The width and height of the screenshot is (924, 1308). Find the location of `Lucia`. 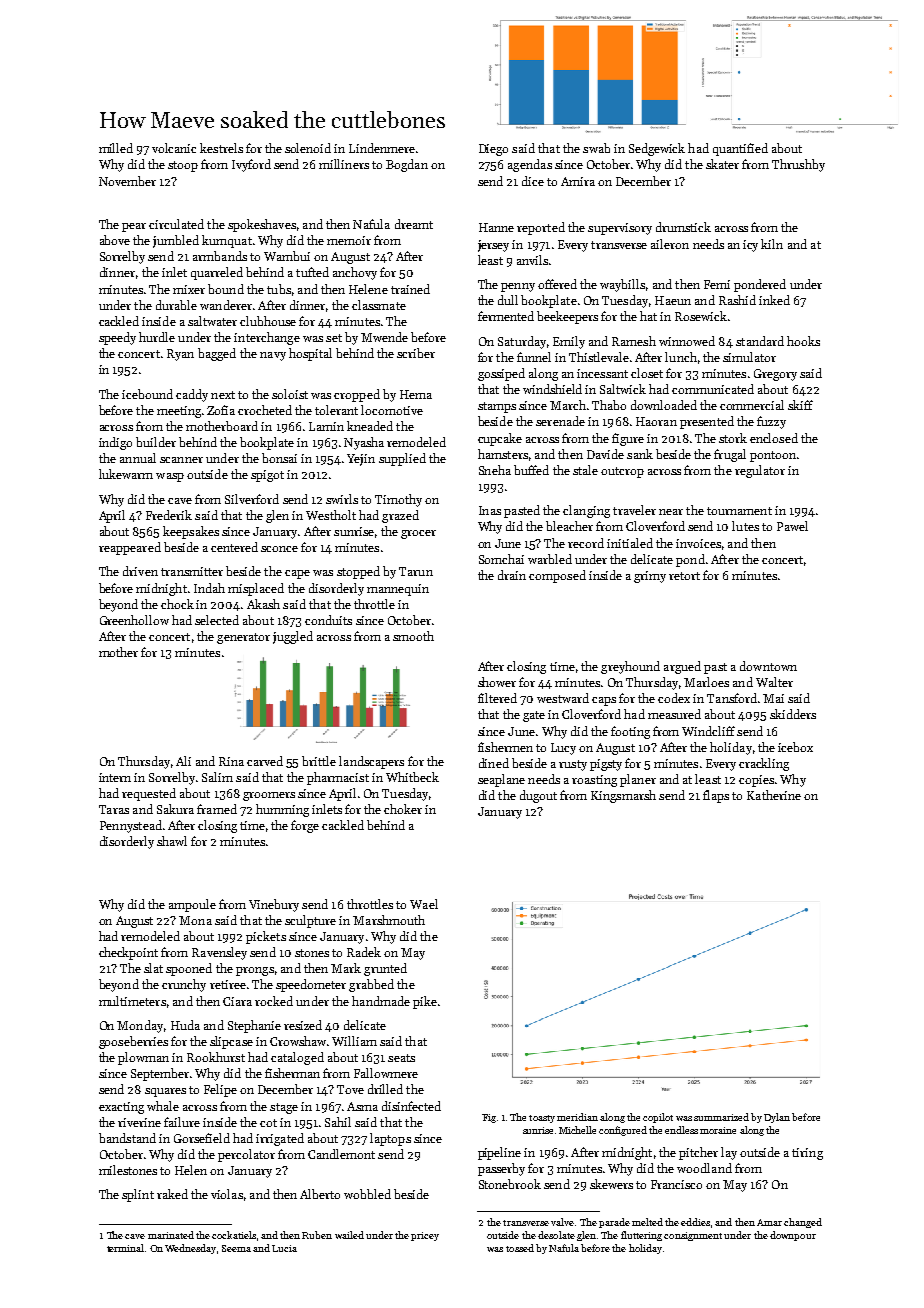

Lucia is located at coordinates (284, 1248).
